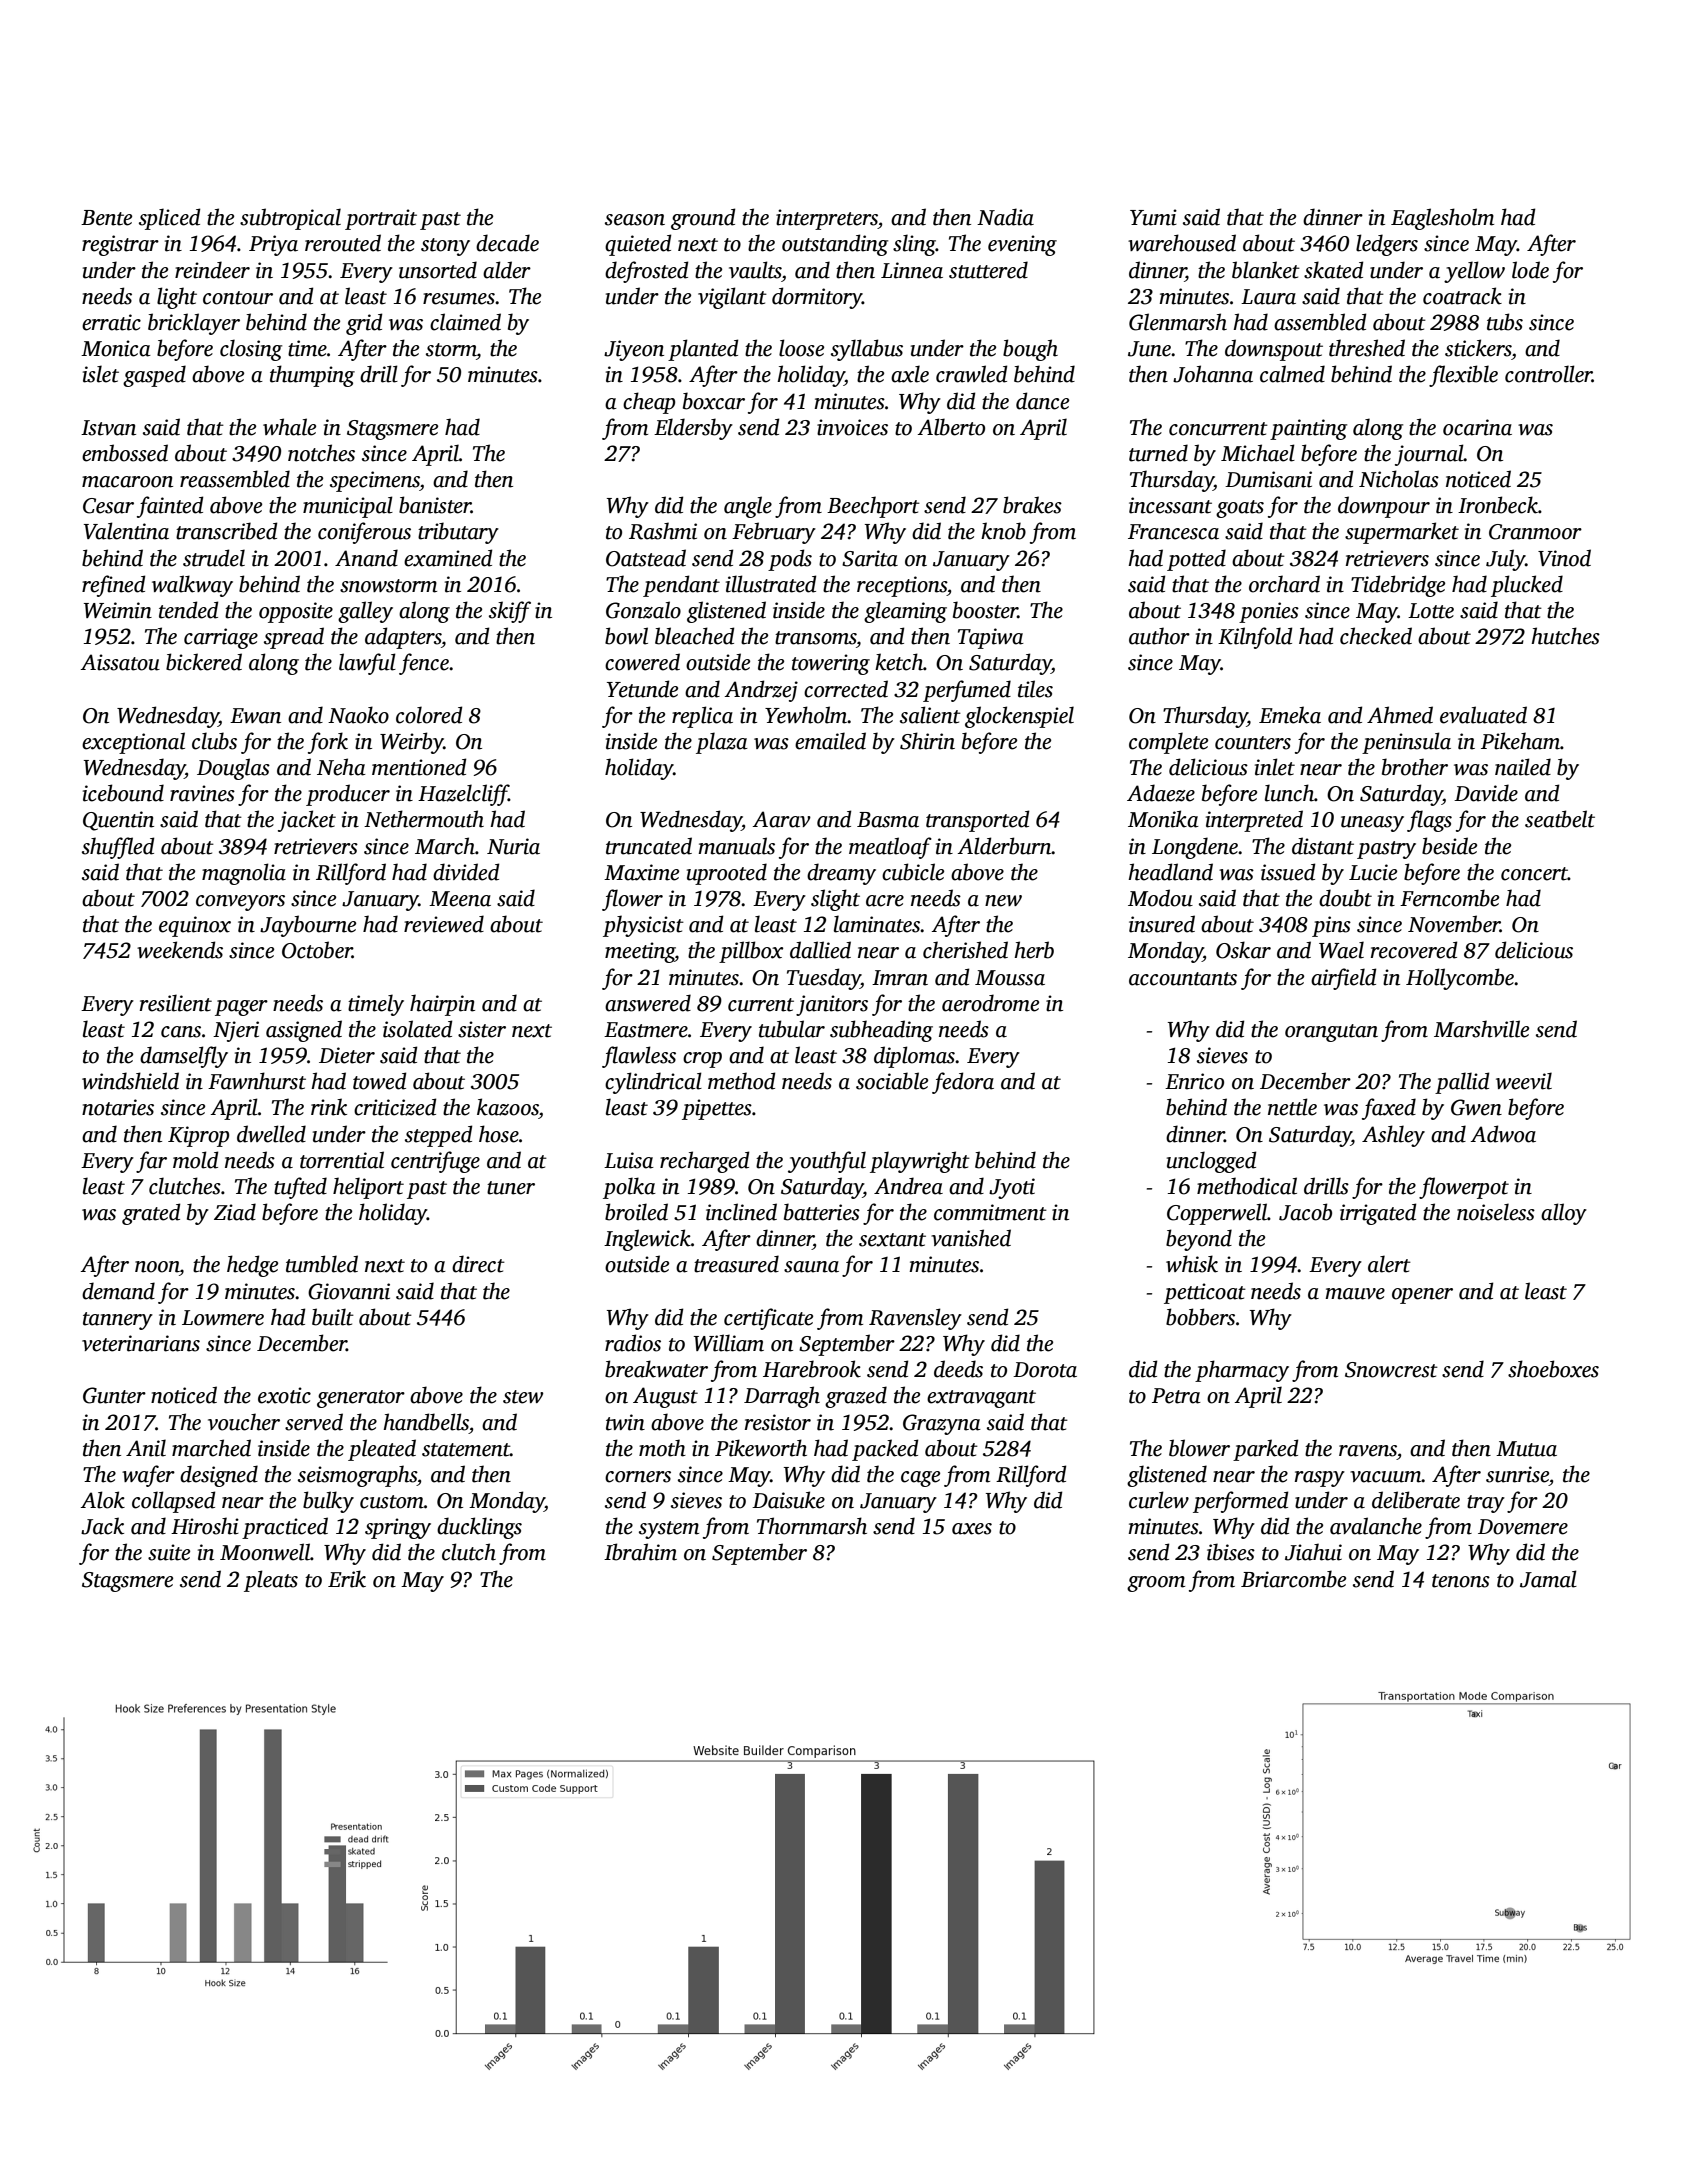 This page has width=1683, height=2178. What do you see at coordinates (347, 1579) in the page?
I see `Erik` at bounding box center [347, 1579].
